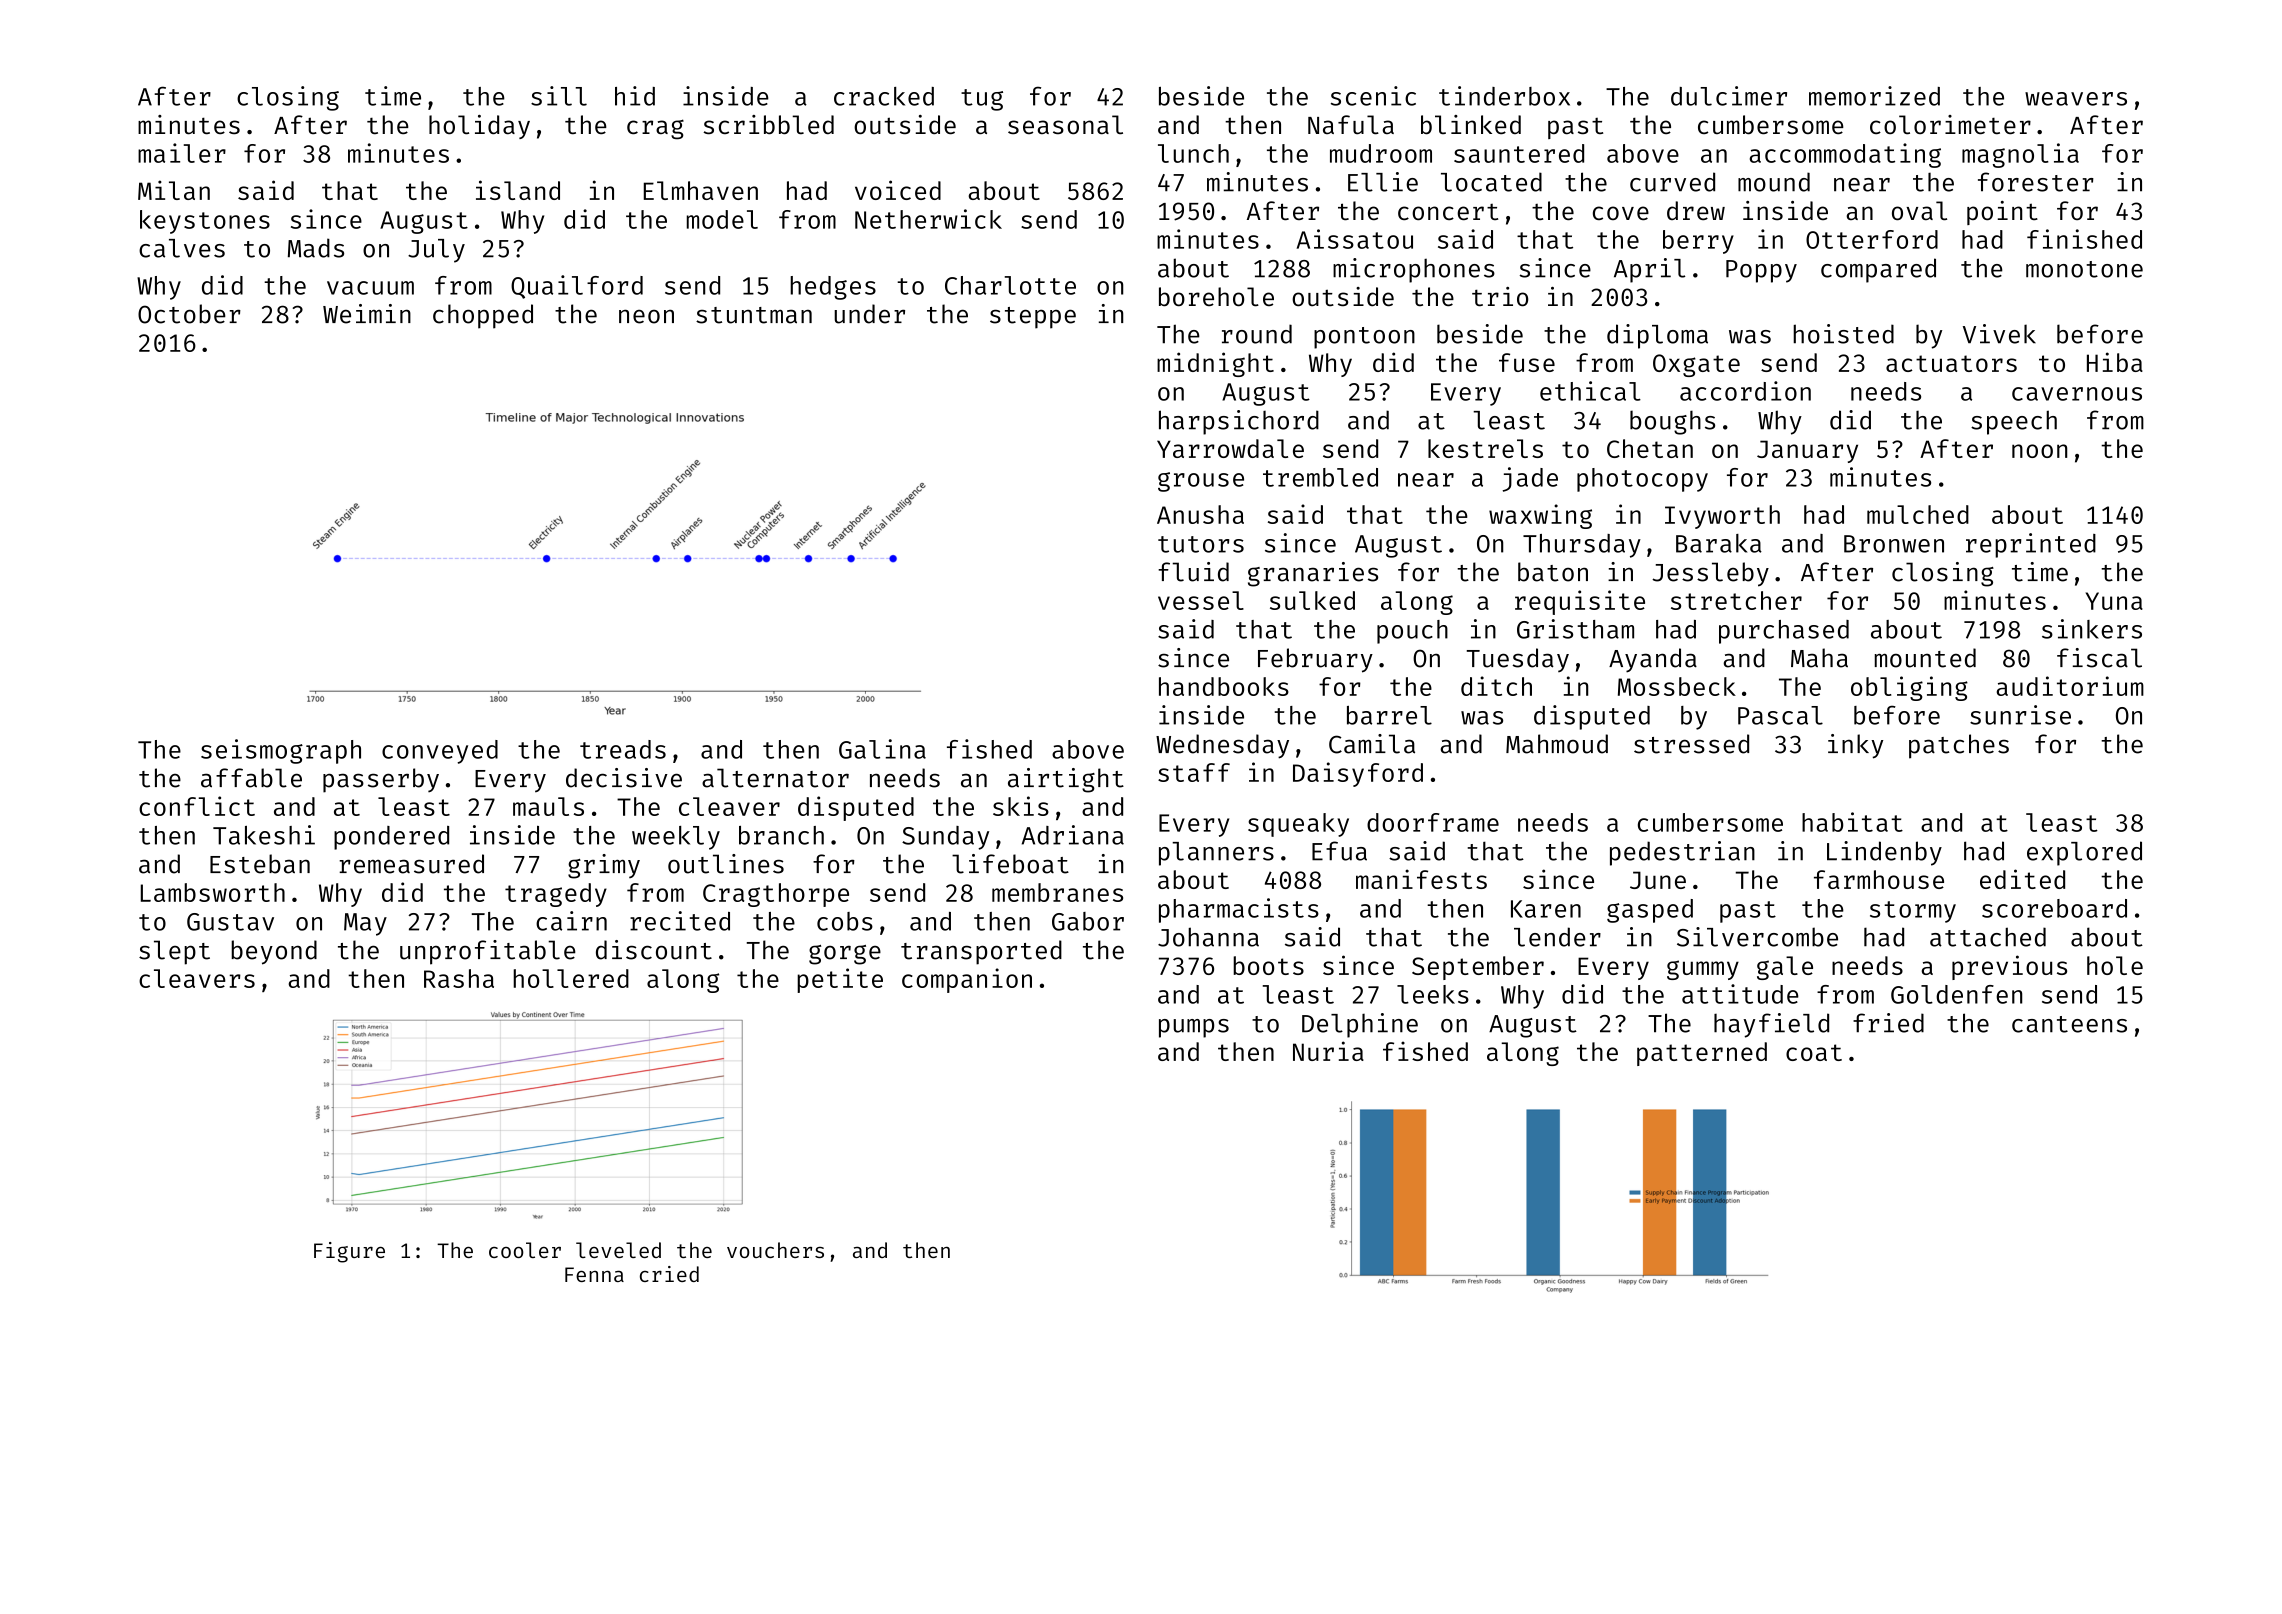 This screenshot has width=2282, height=1614. Describe the element at coordinates (1540, 516) in the screenshot. I see `waxwing` at that location.
